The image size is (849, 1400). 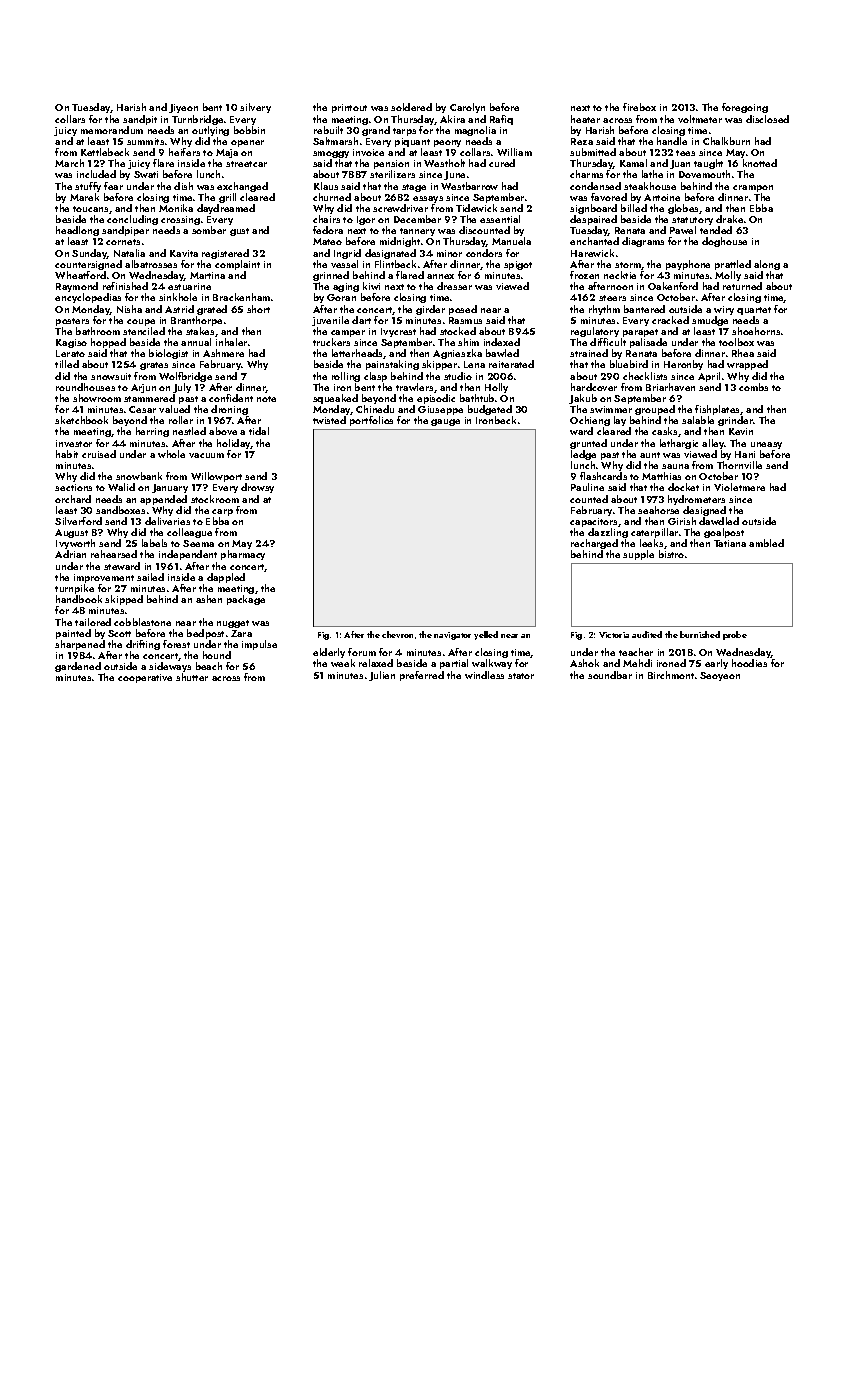 What do you see at coordinates (67, 364) in the page?
I see `tilled` at bounding box center [67, 364].
